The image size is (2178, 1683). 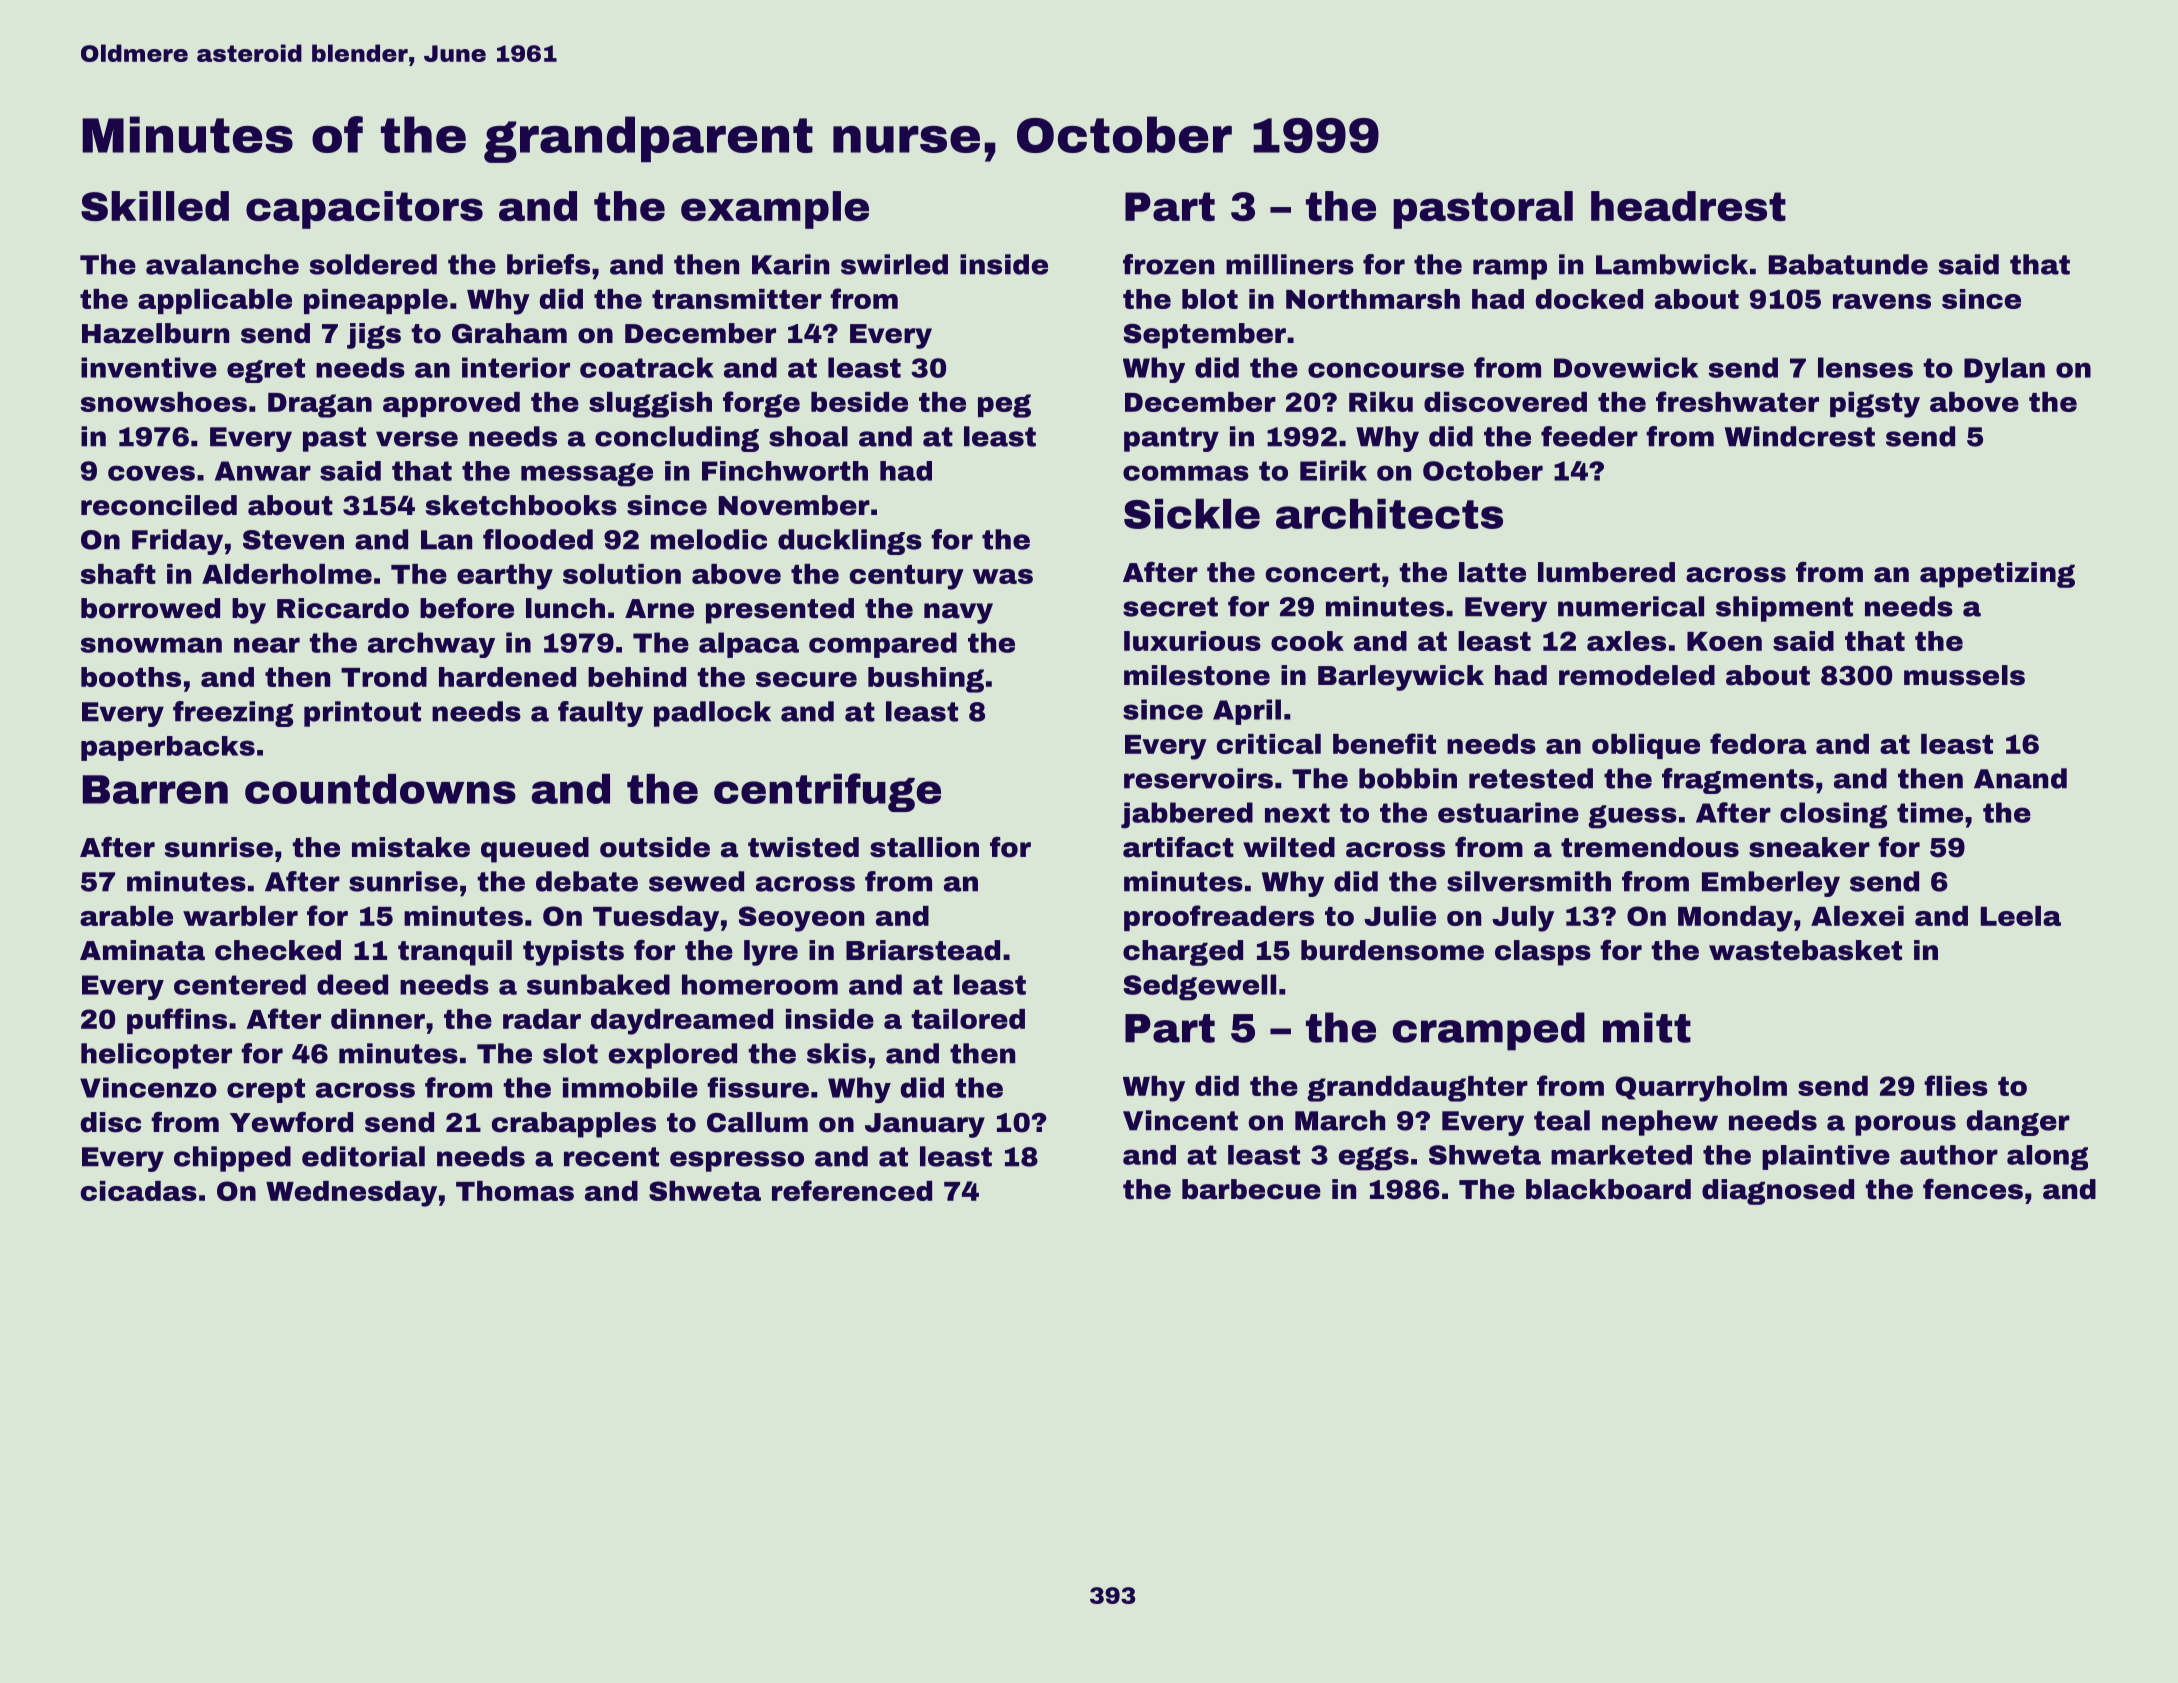 What do you see at coordinates (155, 206) in the image?
I see `Skilled` at bounding box center [155, 206].
